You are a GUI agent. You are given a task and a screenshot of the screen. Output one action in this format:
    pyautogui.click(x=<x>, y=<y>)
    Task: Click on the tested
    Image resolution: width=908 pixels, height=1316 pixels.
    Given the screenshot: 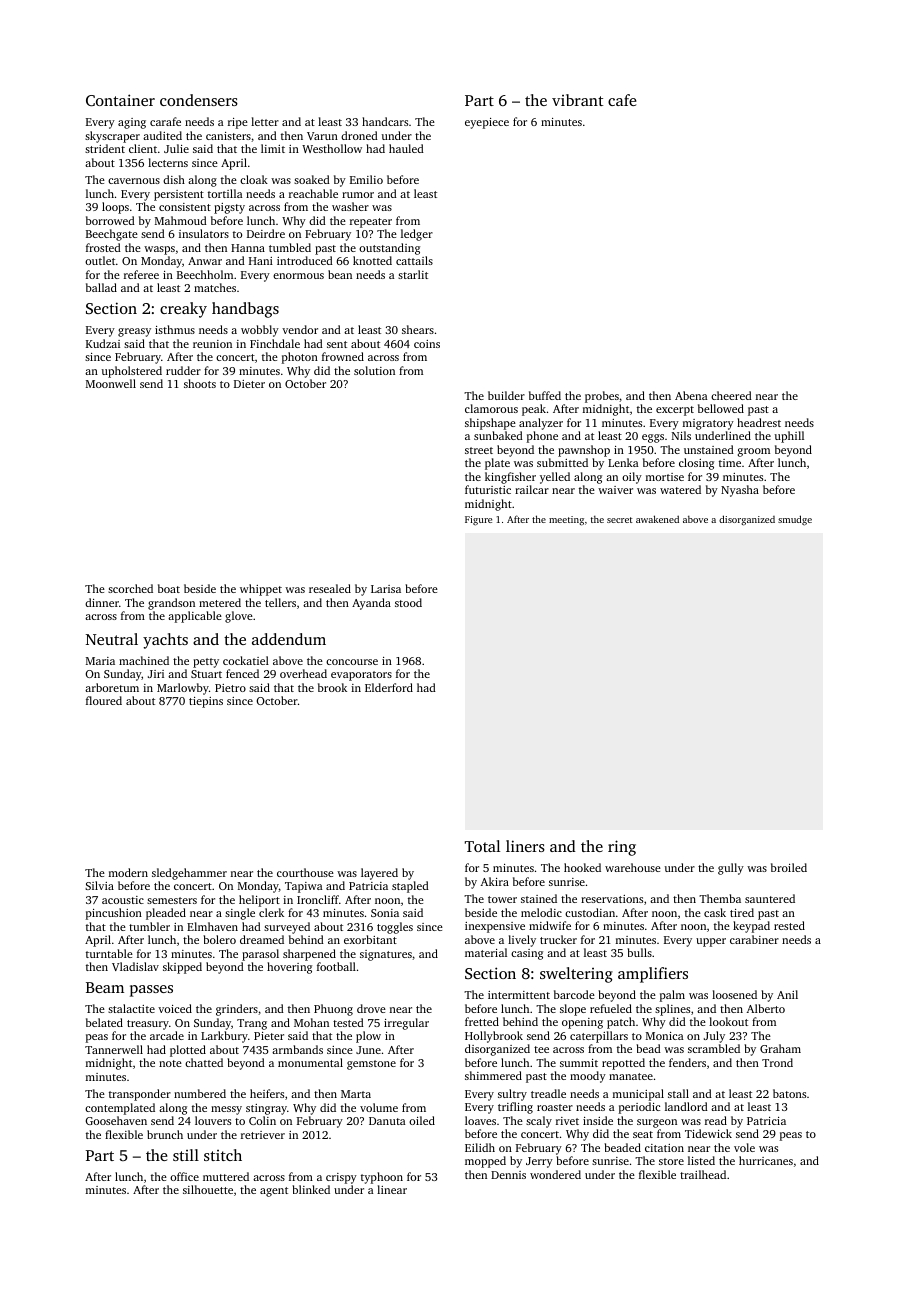 What is the action you would take?
    pyautogui.click(x=348, y=1022)
